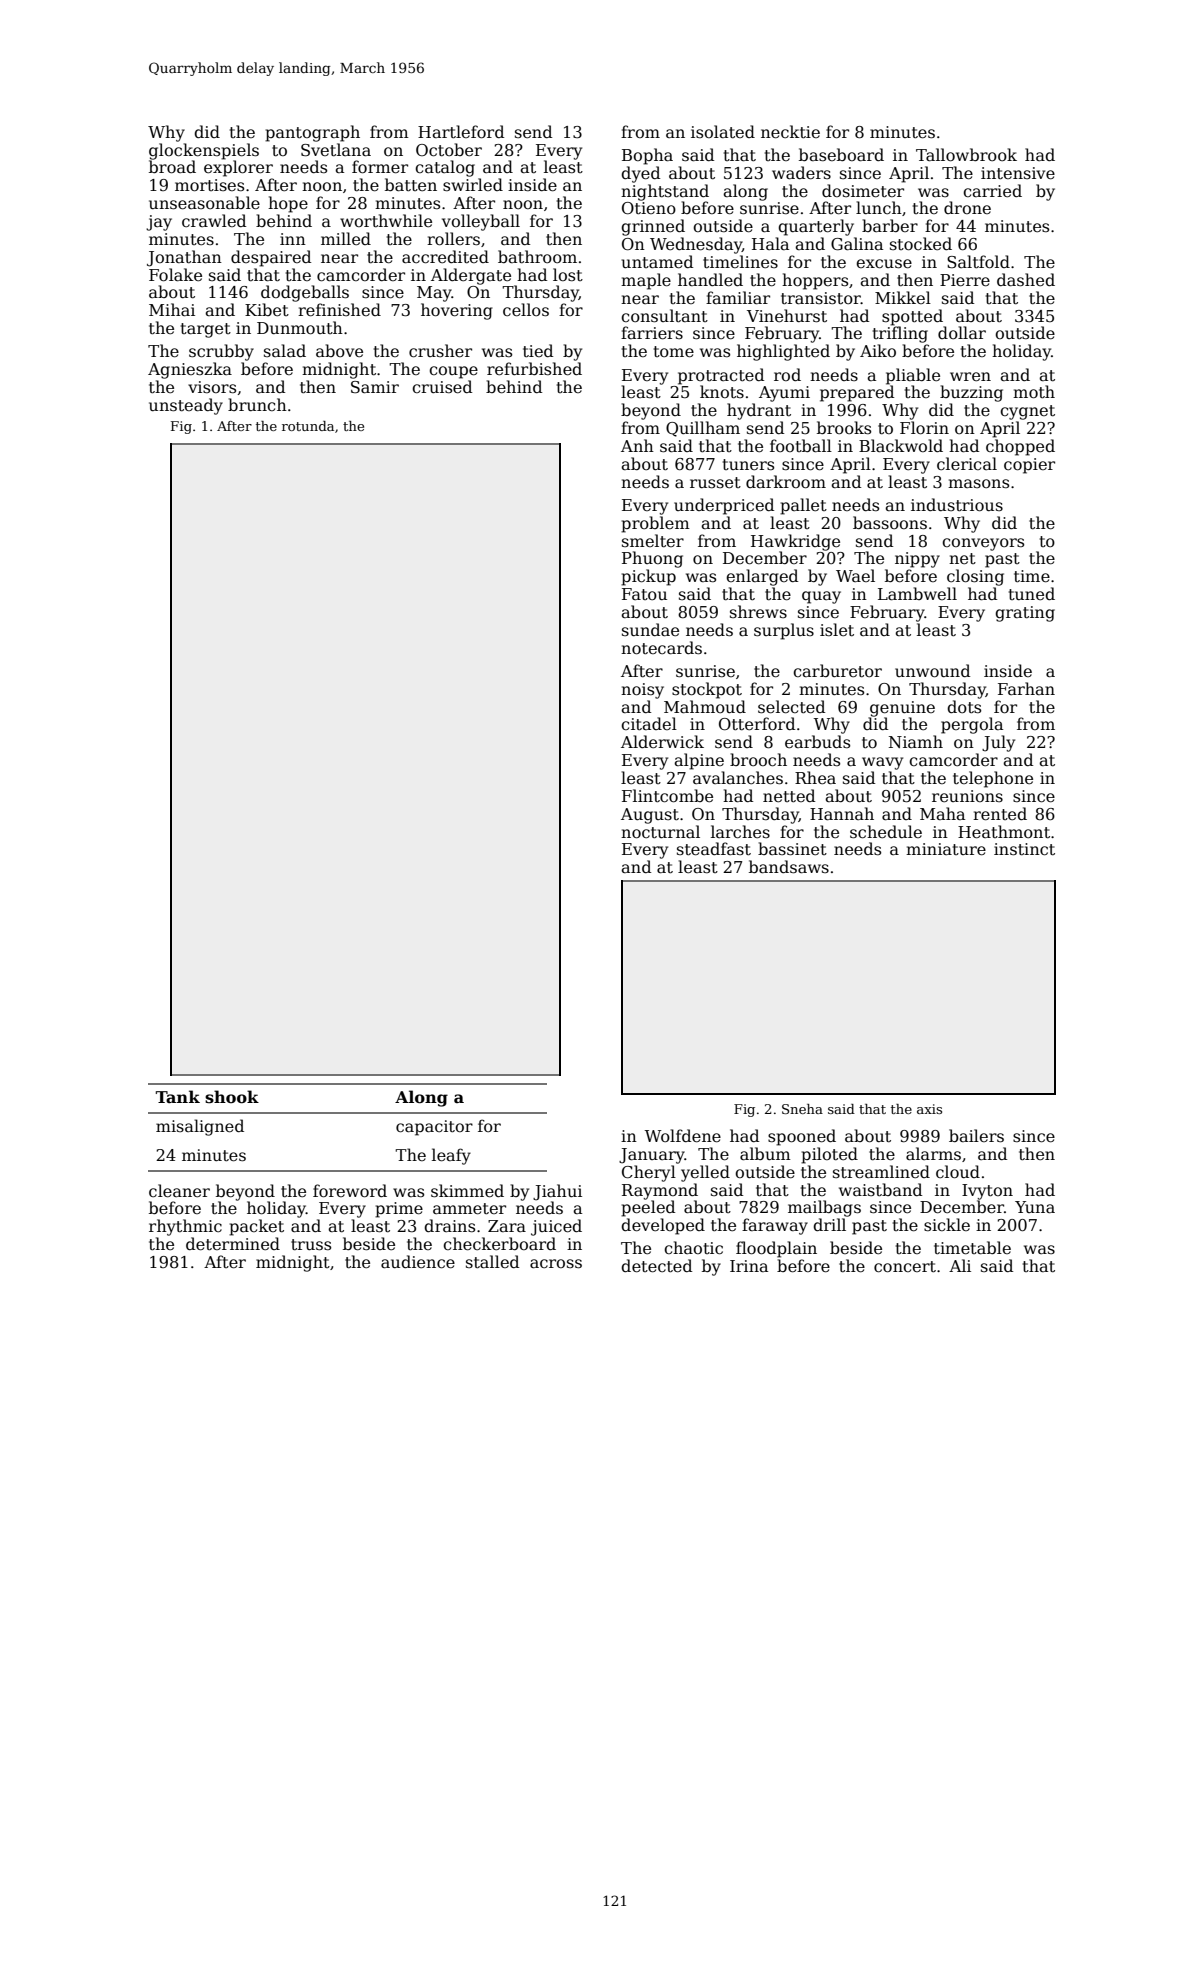 The width and height of the image is (1204, 1983). I want to click on Tank, so click(178, 1096).
